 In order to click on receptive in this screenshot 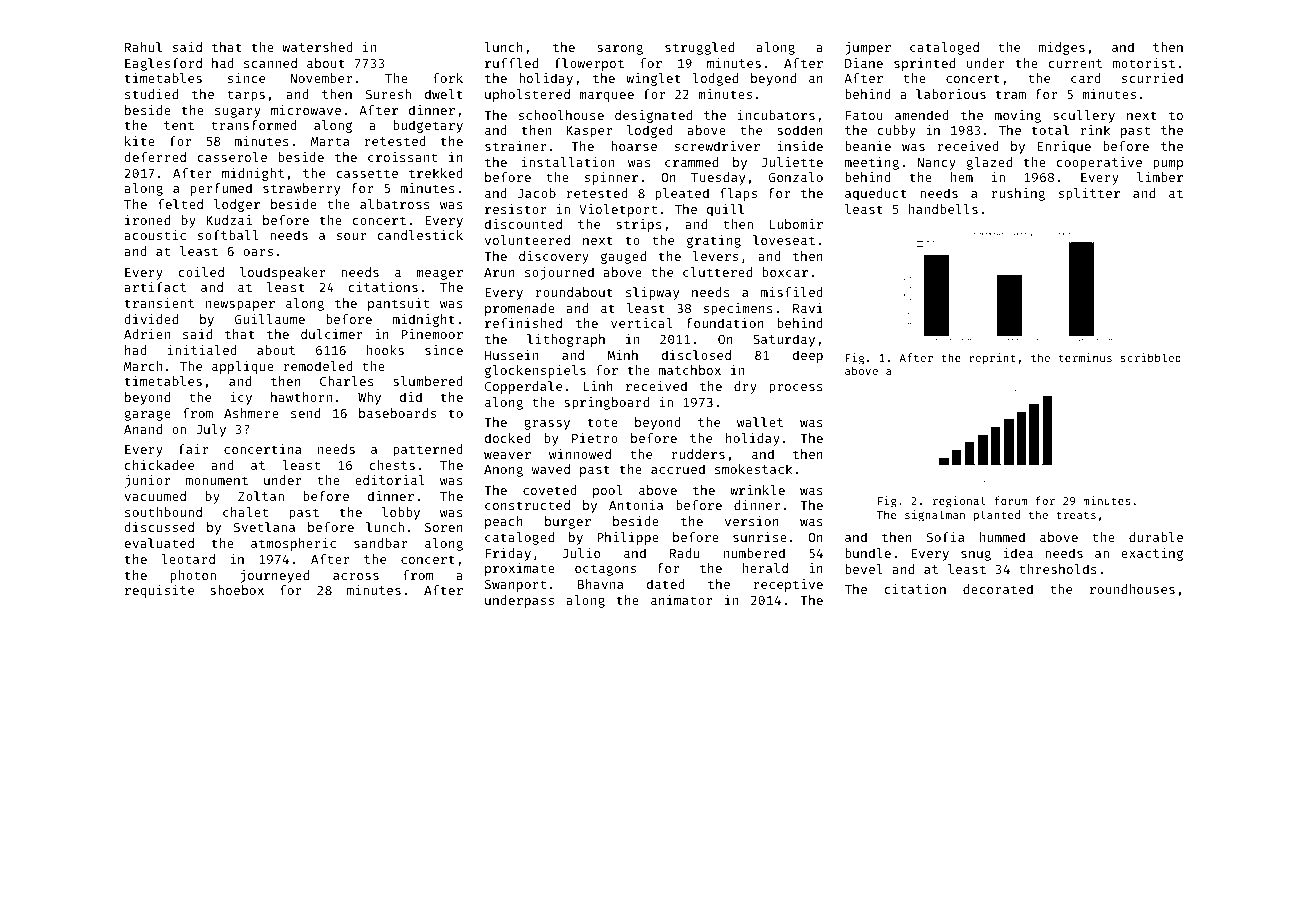, I will do `click(788, 585)`.
